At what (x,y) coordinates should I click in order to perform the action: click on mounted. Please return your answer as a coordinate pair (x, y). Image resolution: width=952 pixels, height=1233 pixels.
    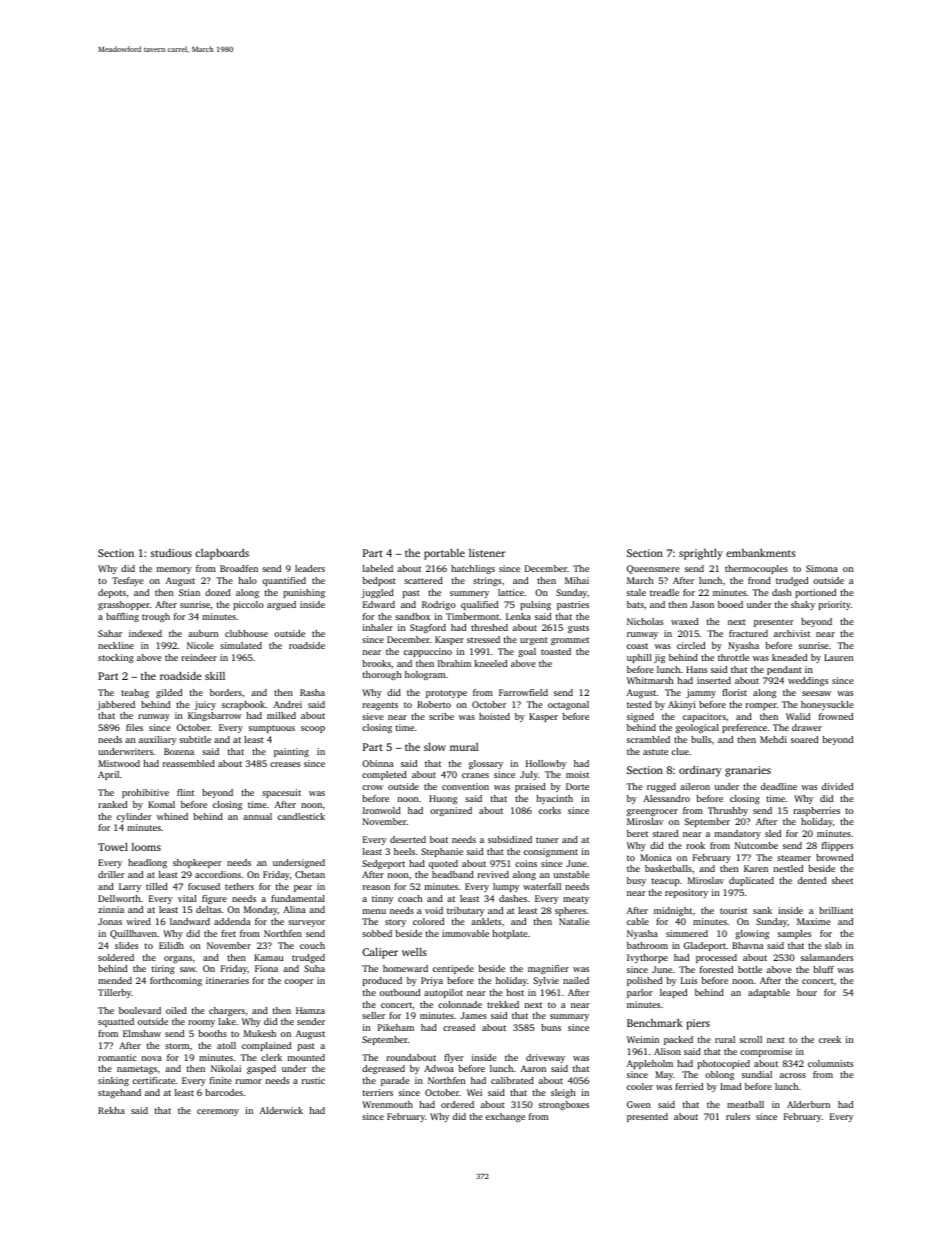
    Looking at the image, I should click on (306, 1057).
